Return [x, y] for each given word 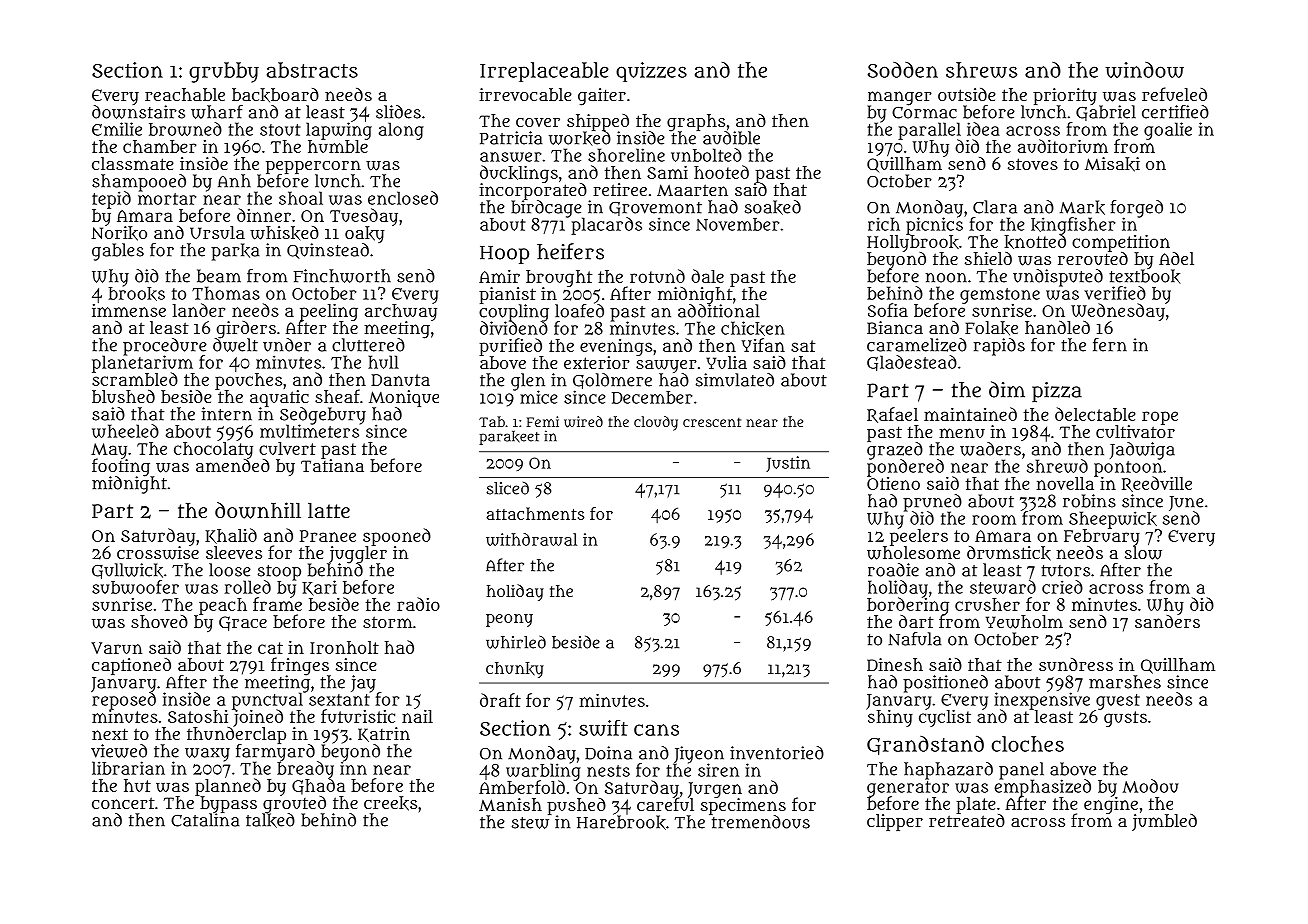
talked [270, 820]
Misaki [1112, 164]
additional [719, 311]
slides [398, 112]
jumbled [1164, 822]
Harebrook [621, 822]
